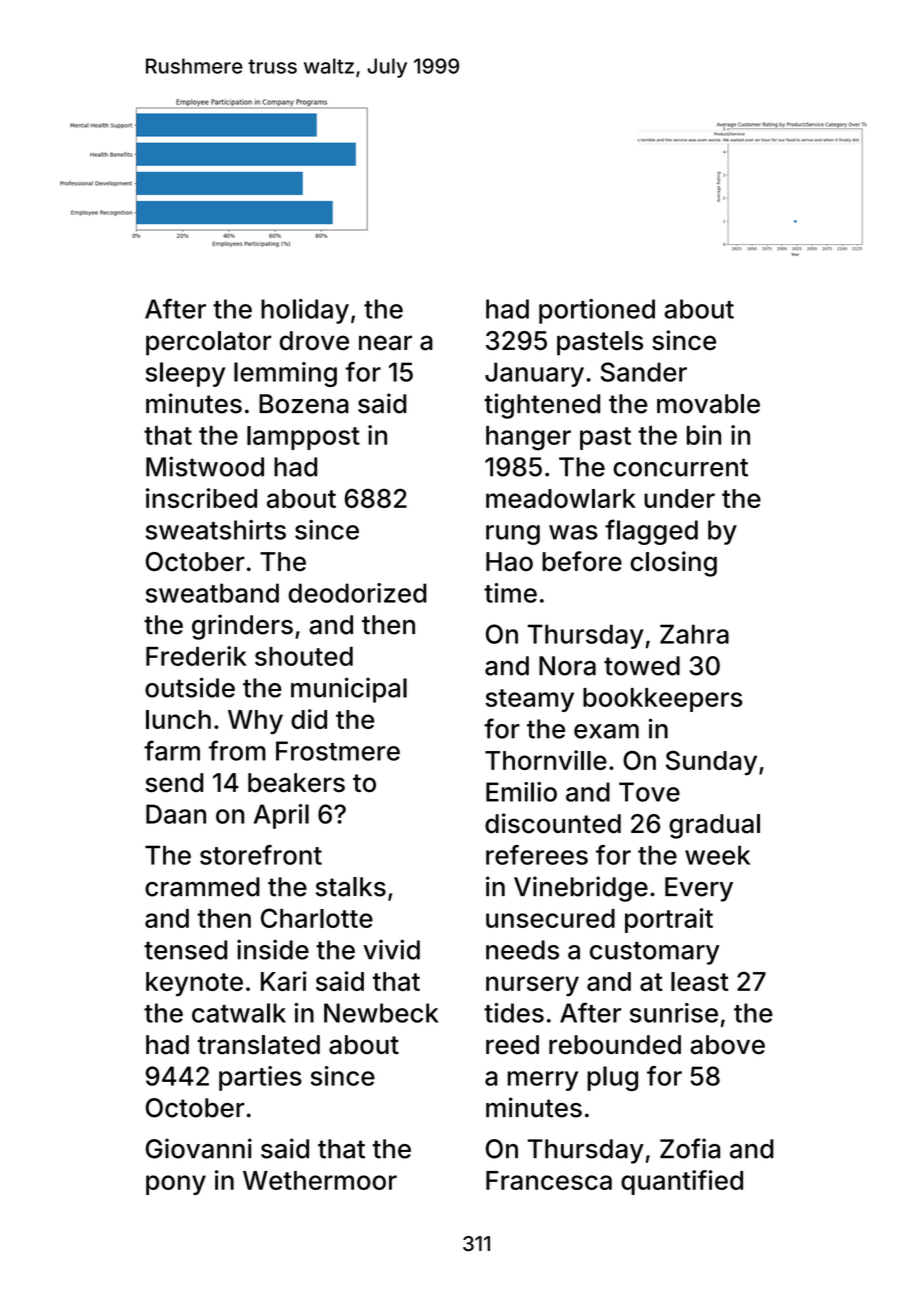  What do you see at coordinates (663, 700) in the screenshot?
I see `bookkeepers` at bounding box center [663, 700].
